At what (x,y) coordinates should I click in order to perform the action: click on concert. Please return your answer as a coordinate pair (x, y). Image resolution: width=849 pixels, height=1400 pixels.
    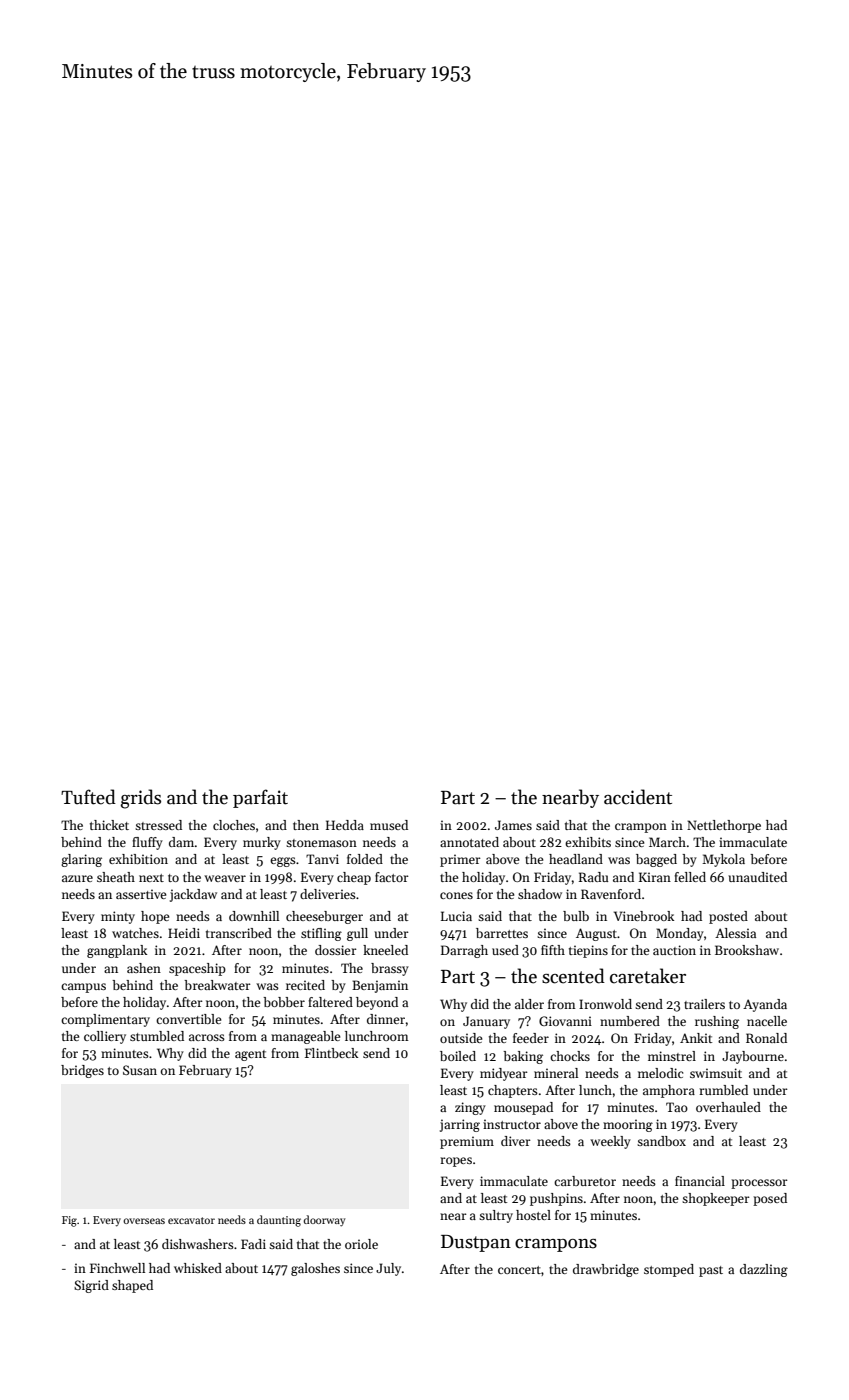
    Looking at the image, I should click on (519, 1270).
